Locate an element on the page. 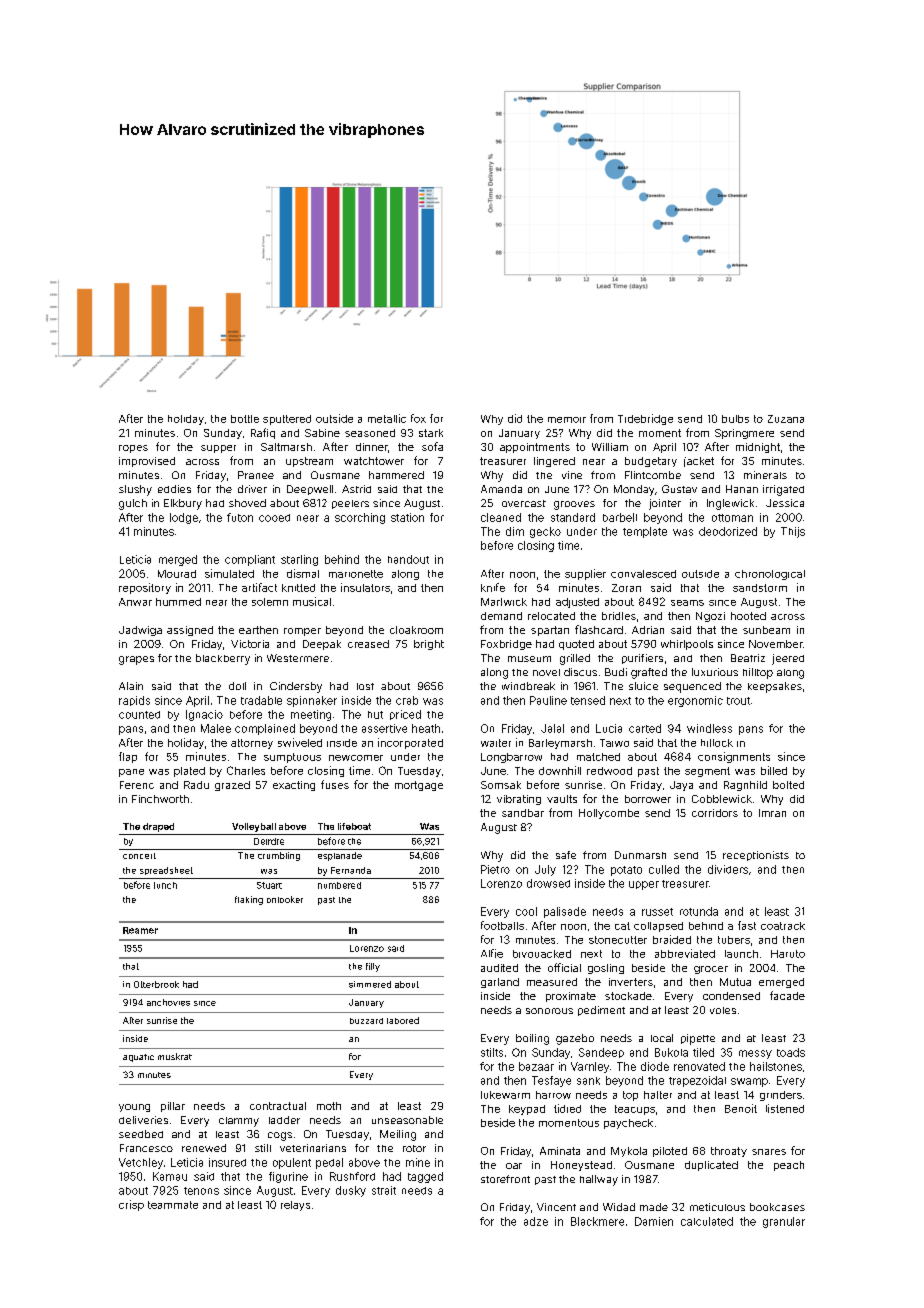  contractual is located at coordinates (278, 1106).
